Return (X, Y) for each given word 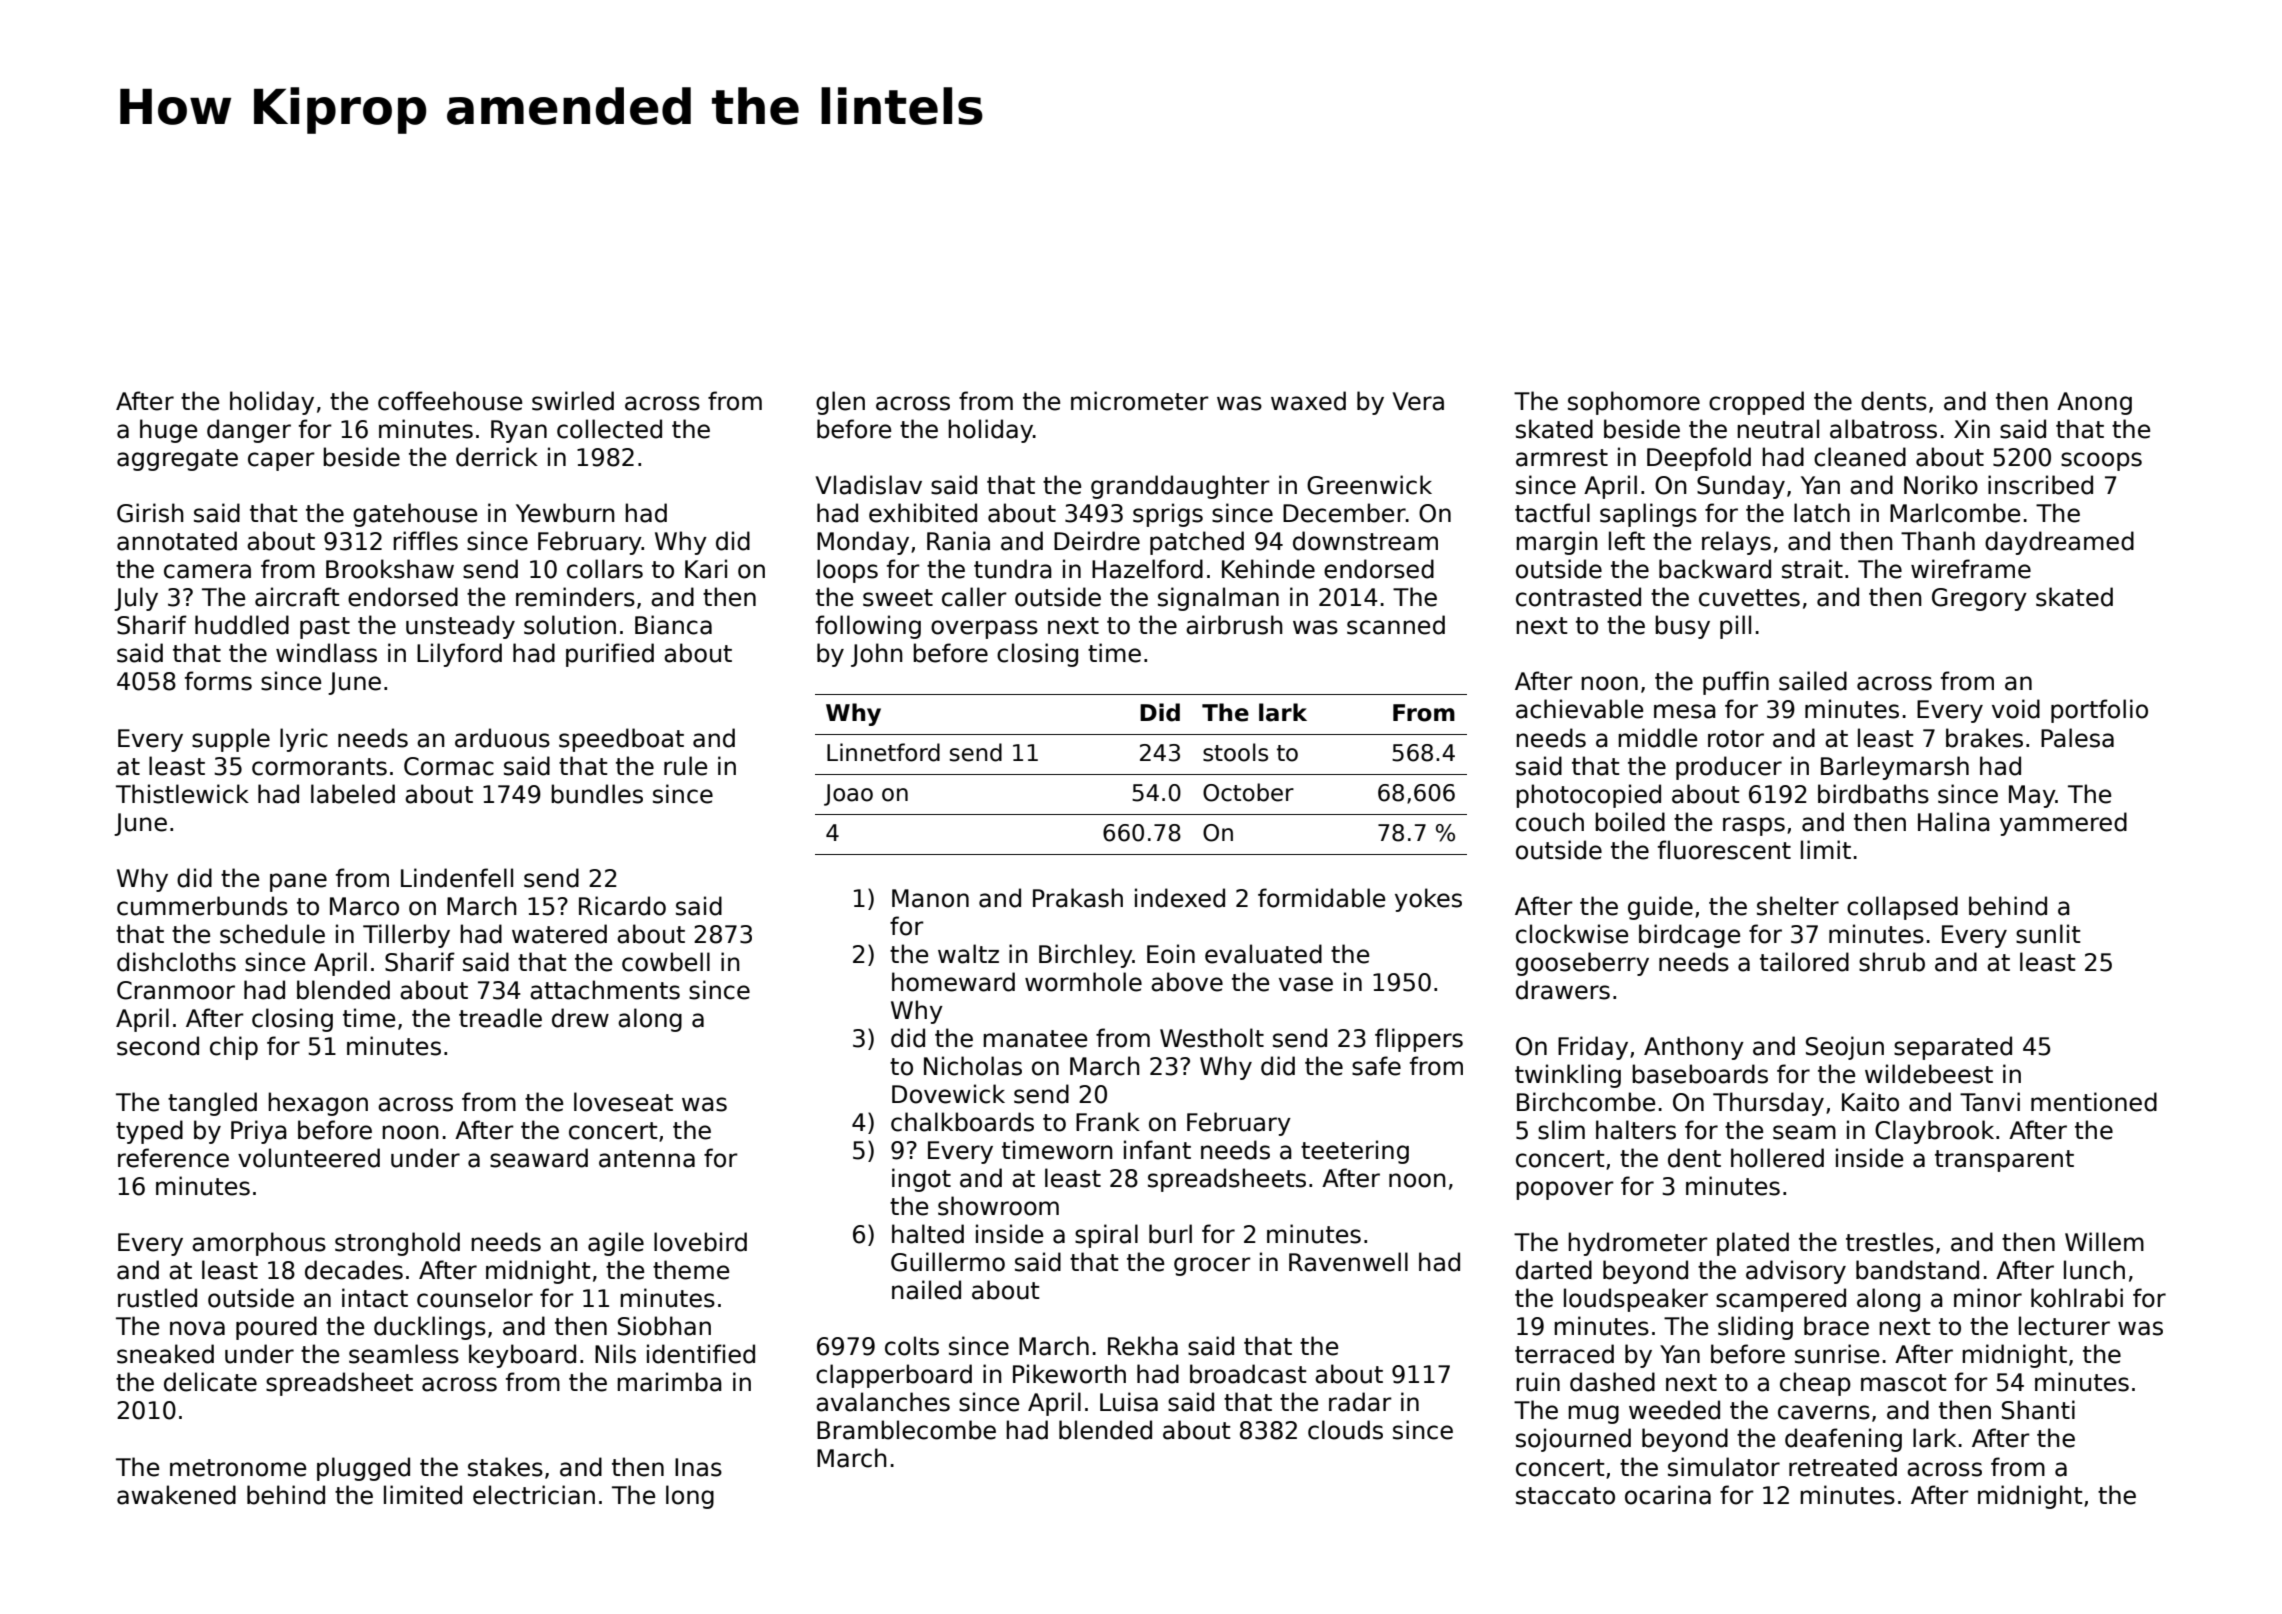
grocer (1212, 1266)
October (1248, 792)
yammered (2063, 824)
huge (168, 431)
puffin (1736, 683)
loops (847, 571)
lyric (304, 740)
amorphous (259, 1244)
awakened (176, 1495)
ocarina (1668, 1495)
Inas (698, 1467)
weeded (1674, 1410)
